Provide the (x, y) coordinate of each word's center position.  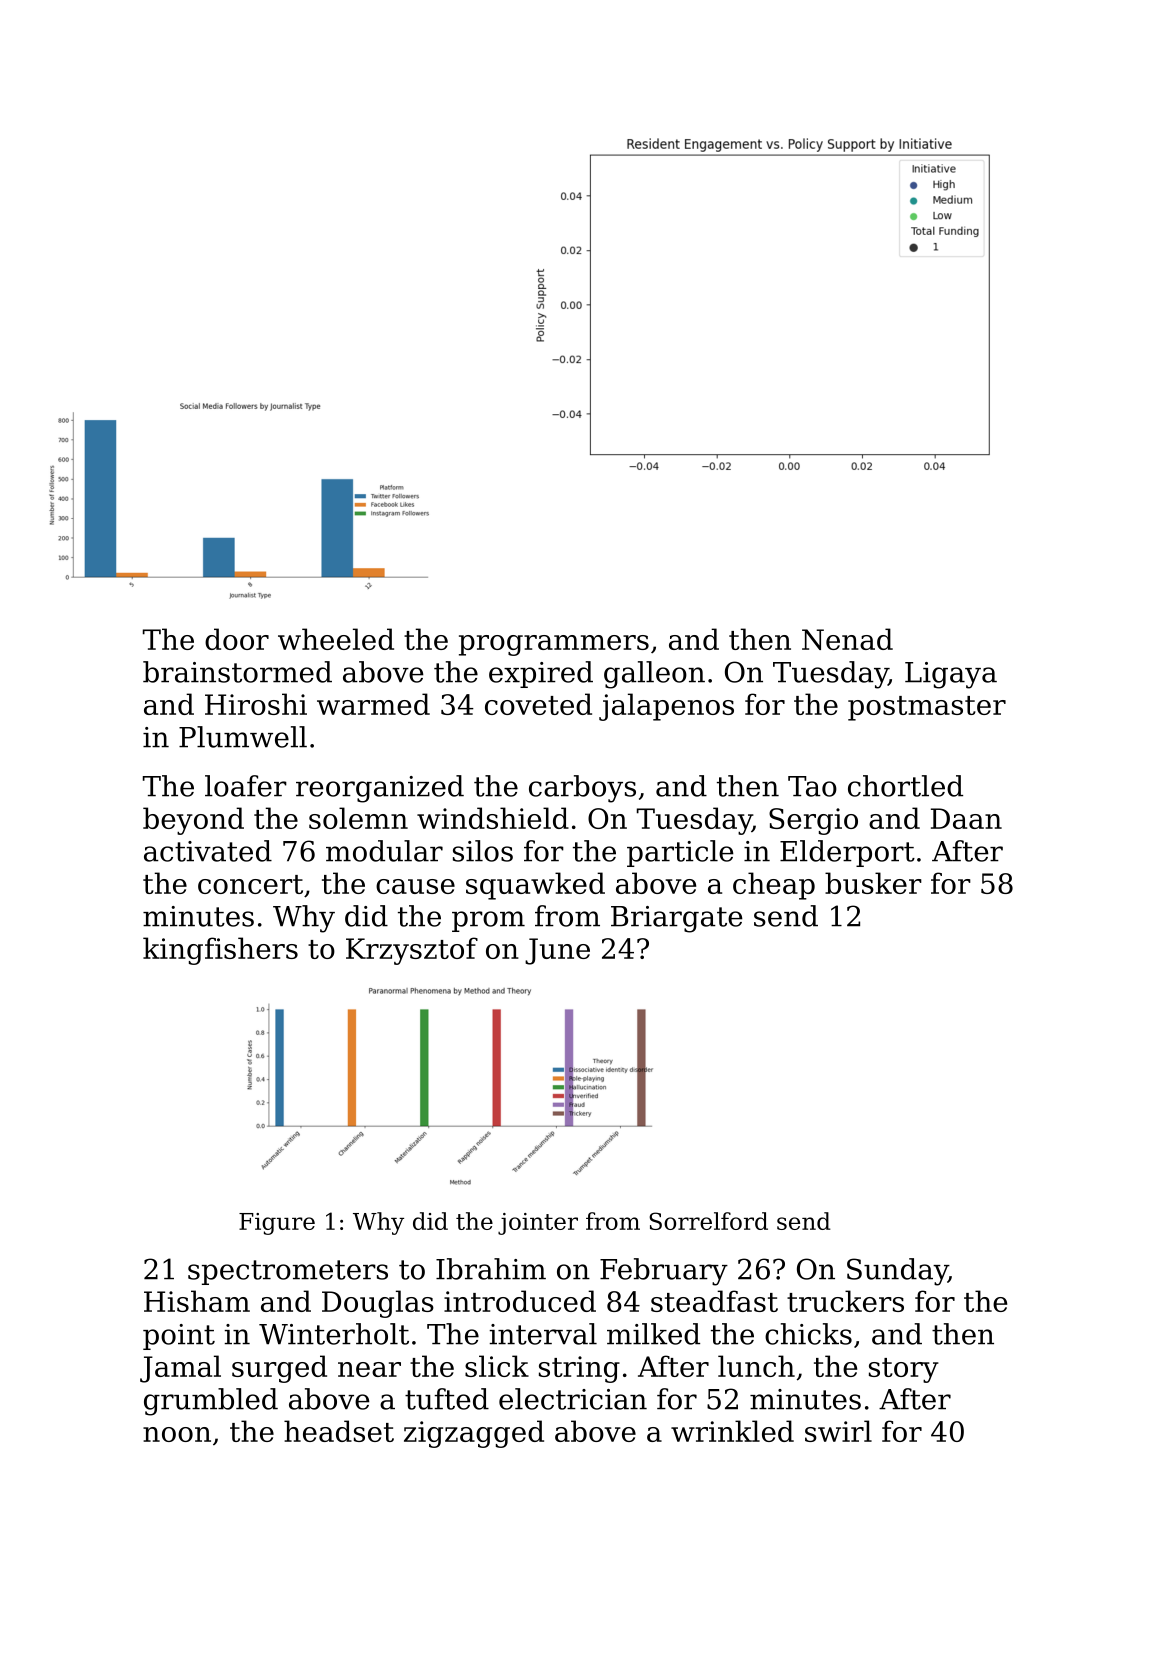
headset (339, 1431)
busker (873, 883)
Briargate (677, 919)
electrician (573, 1399)
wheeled (336, 639)
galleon (654, 675)
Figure (277, 1224)
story (904, 1370)
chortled (905, 786)
